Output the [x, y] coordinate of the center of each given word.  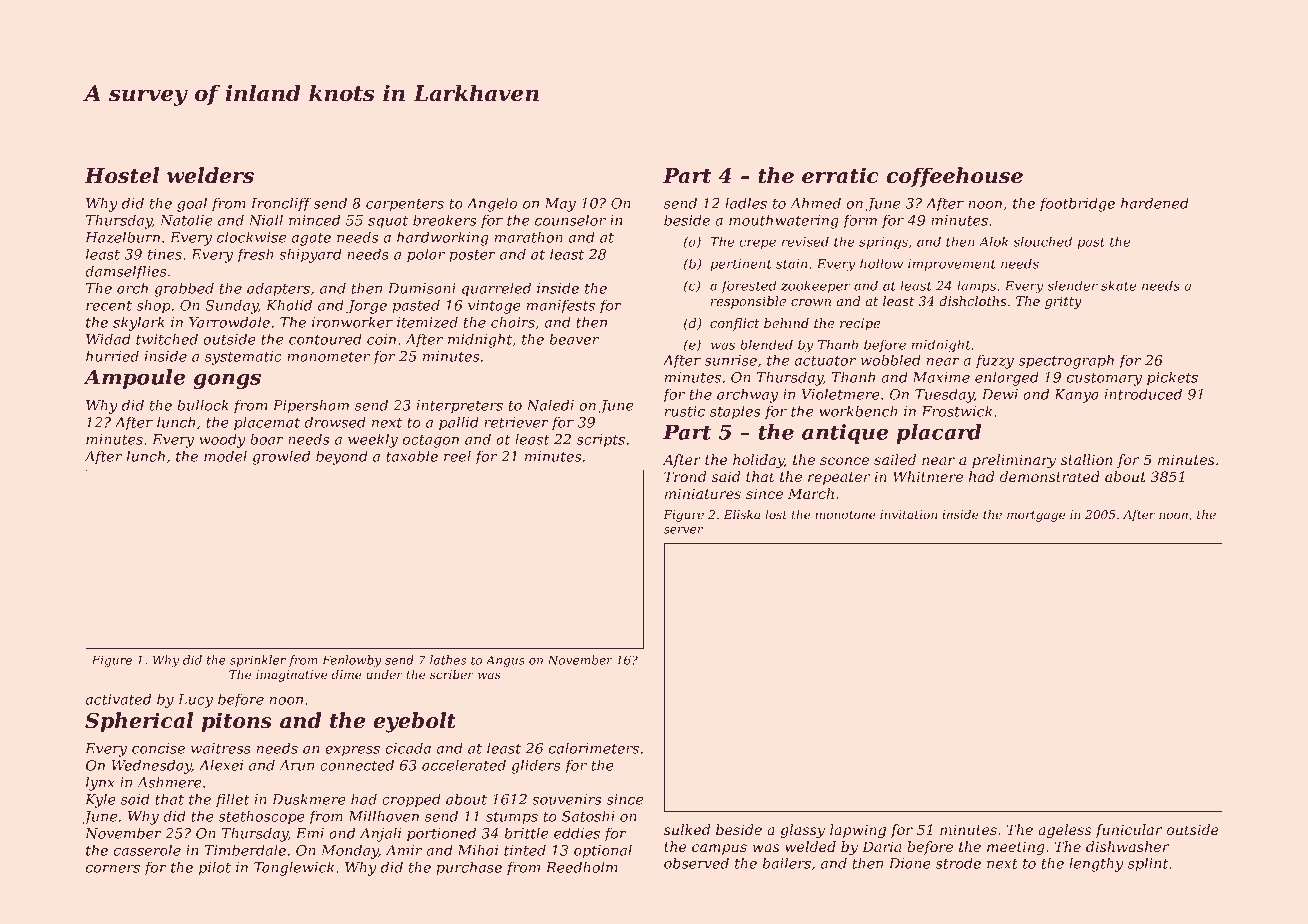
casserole [147, 850]
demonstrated [1050, 476]
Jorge [366, 307]
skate [1118, 285]
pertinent [741, 265]
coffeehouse [954, 177]
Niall [266, 220]
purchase [469, 868]
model [225, 456]
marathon [529, 237]
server [683, 530]
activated [118, 699]
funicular [1128, 831]
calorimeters [594, 748]
